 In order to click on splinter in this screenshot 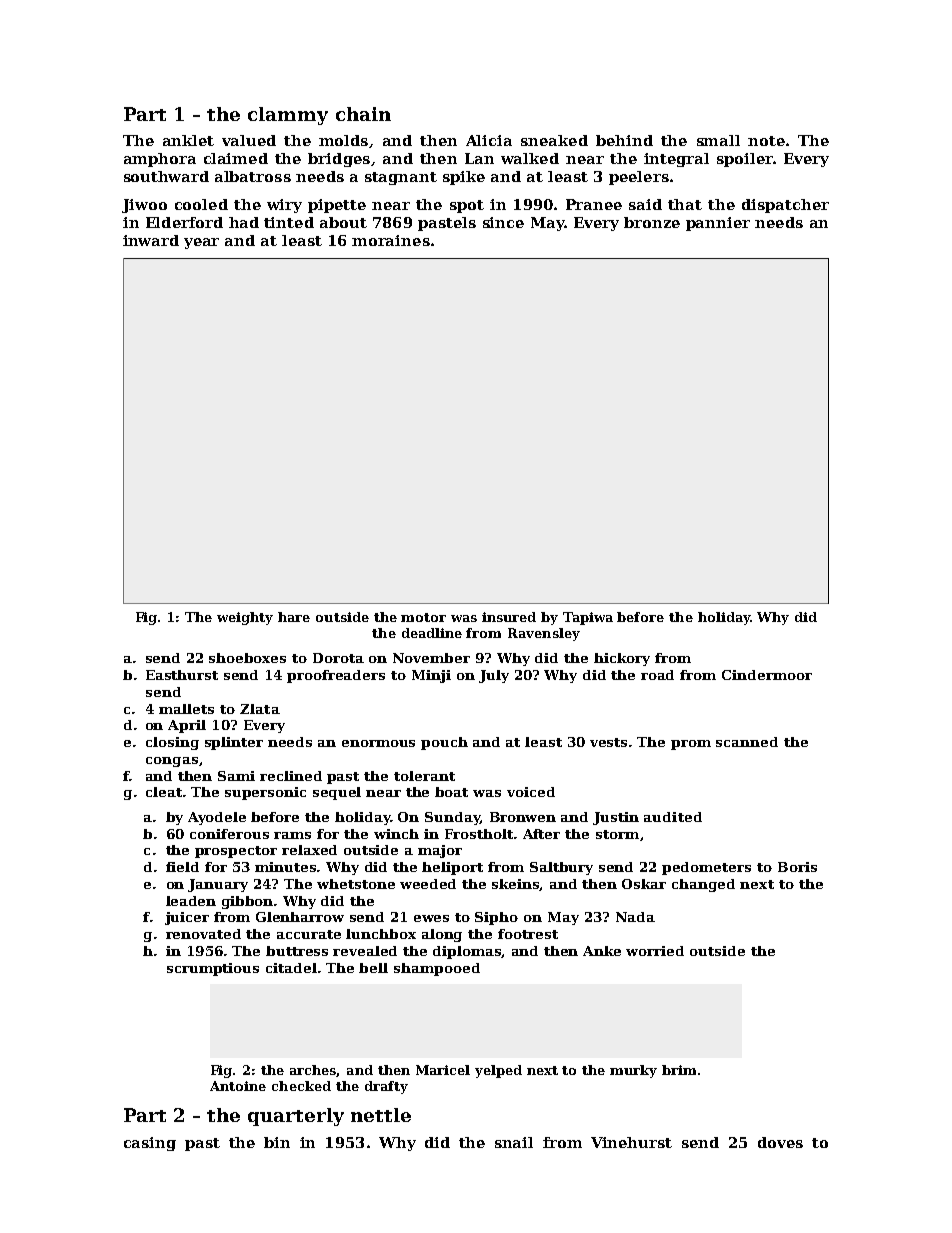, I will do `click(234, 743)`.
